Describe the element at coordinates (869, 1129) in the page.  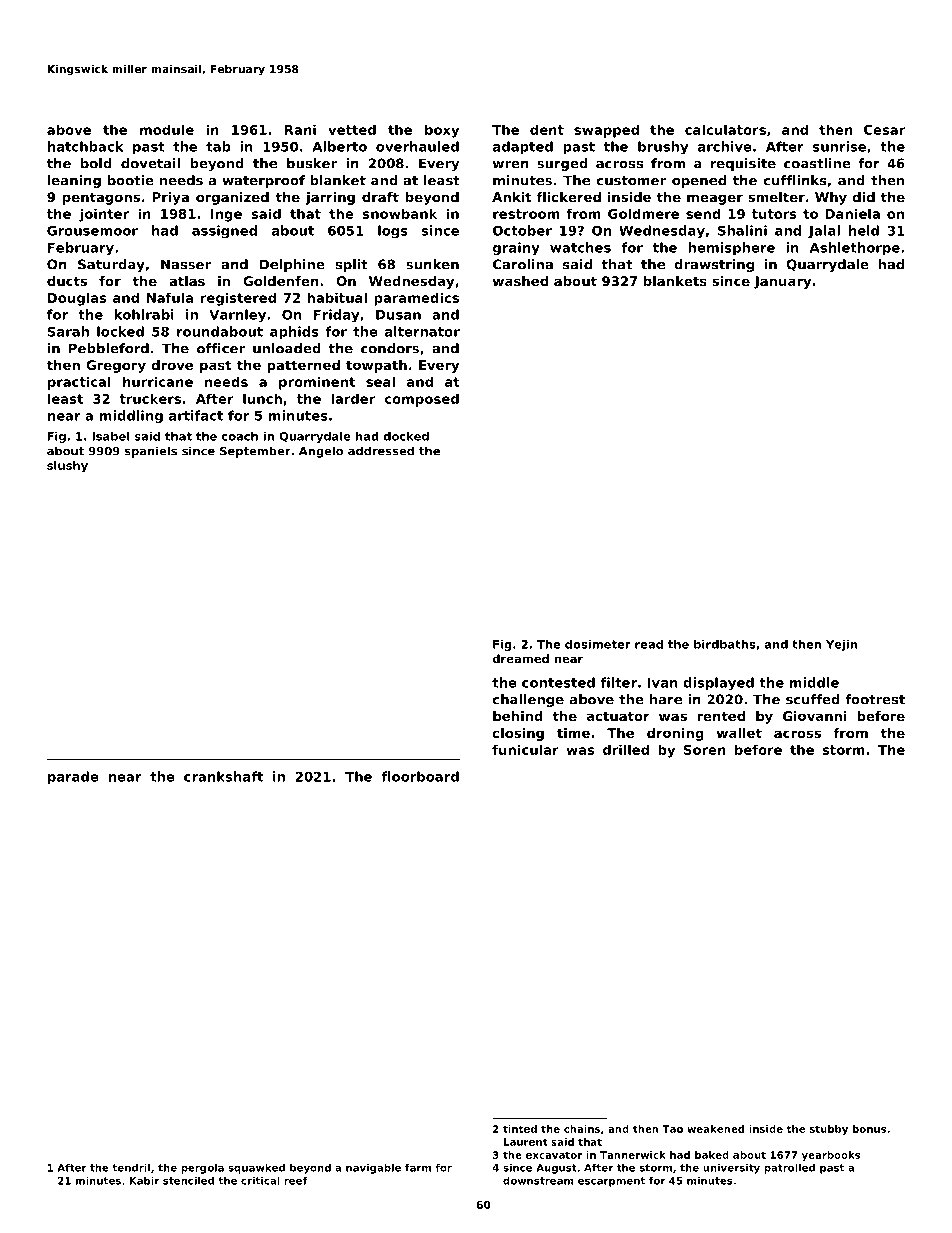
I see `bonus` at that location.
